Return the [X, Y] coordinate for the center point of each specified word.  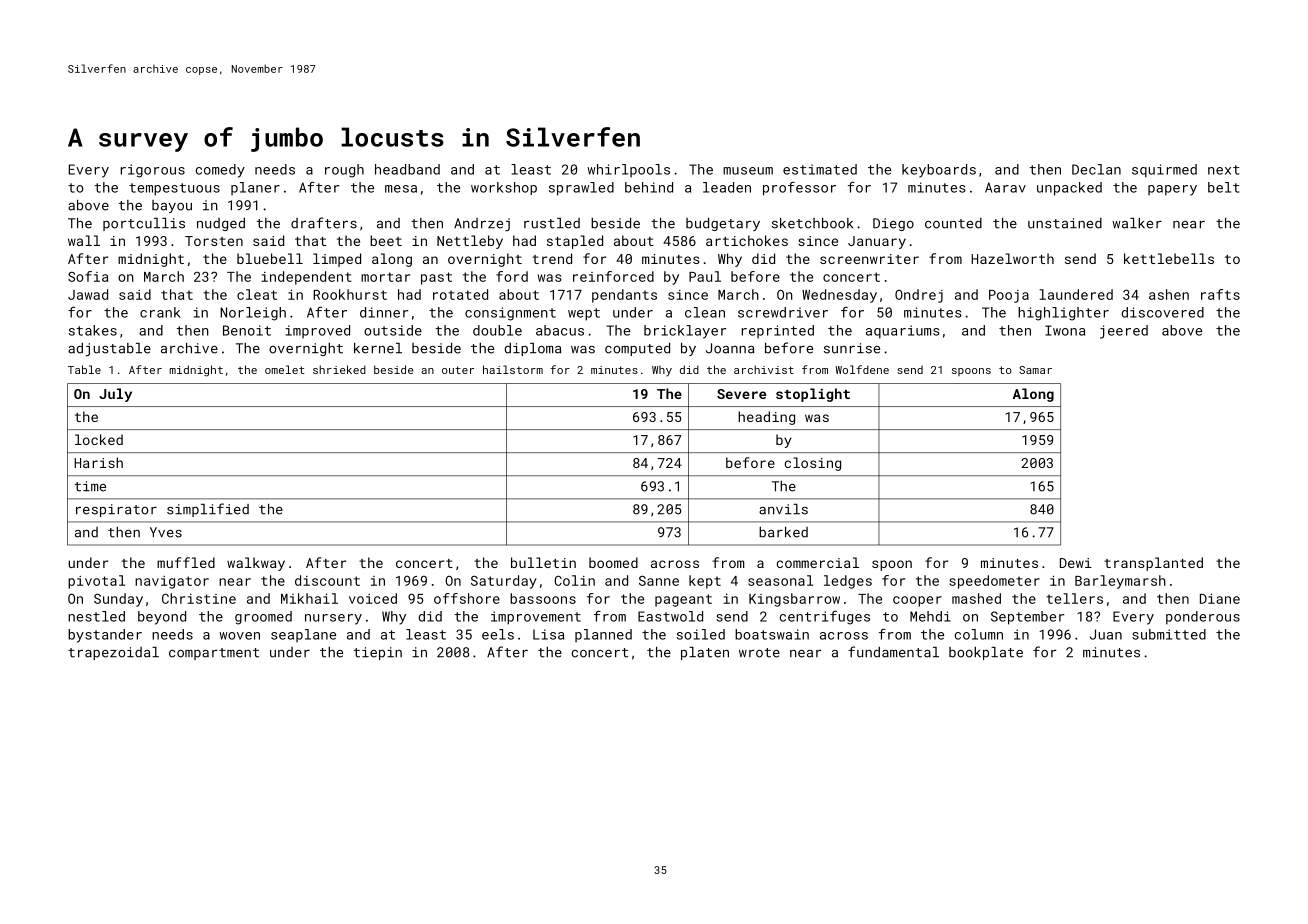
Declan [1096, 169]
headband [407, 169]
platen [705, 653]
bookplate [986, 653]
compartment [214, 654]
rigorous [153, 171]
